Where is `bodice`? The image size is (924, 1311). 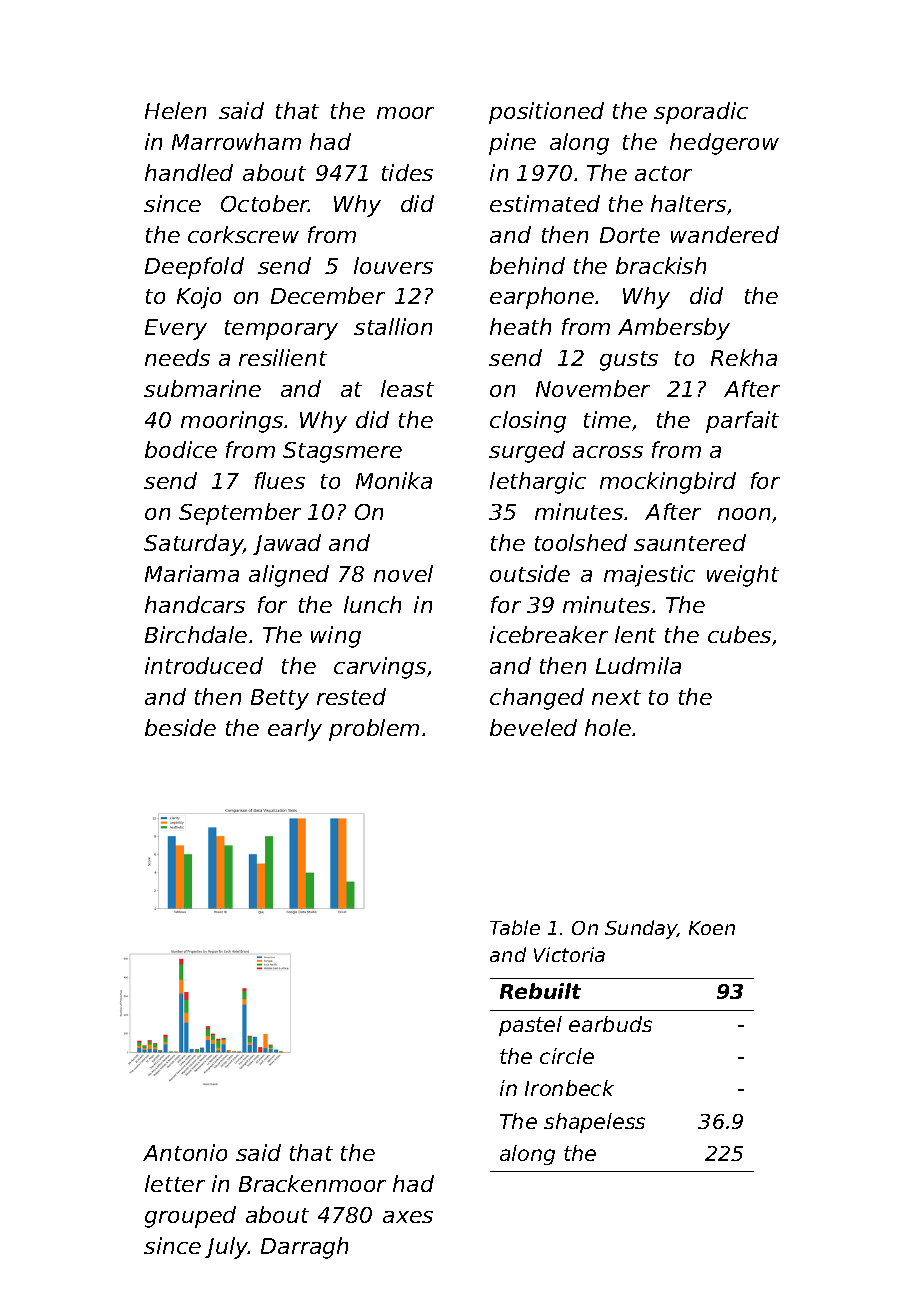
bodice is located at coordinates (181, 449).
